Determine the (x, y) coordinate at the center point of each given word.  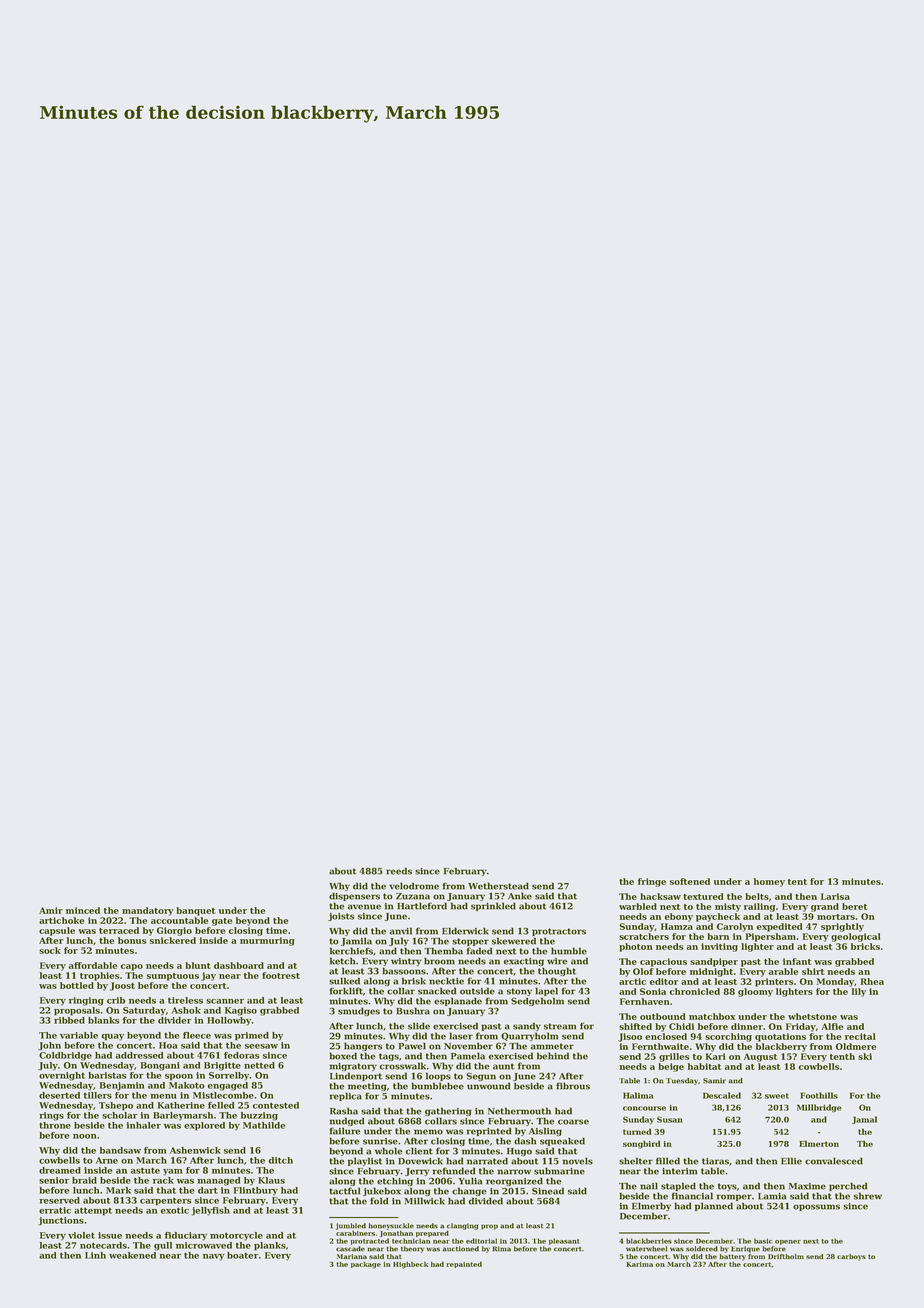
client (419, 1151)
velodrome (414, 886)
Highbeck (410, 1265)
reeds (399, 871)
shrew (868, 1196)
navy (214, 1257)
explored (204, 1126)
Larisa (835, 896)
